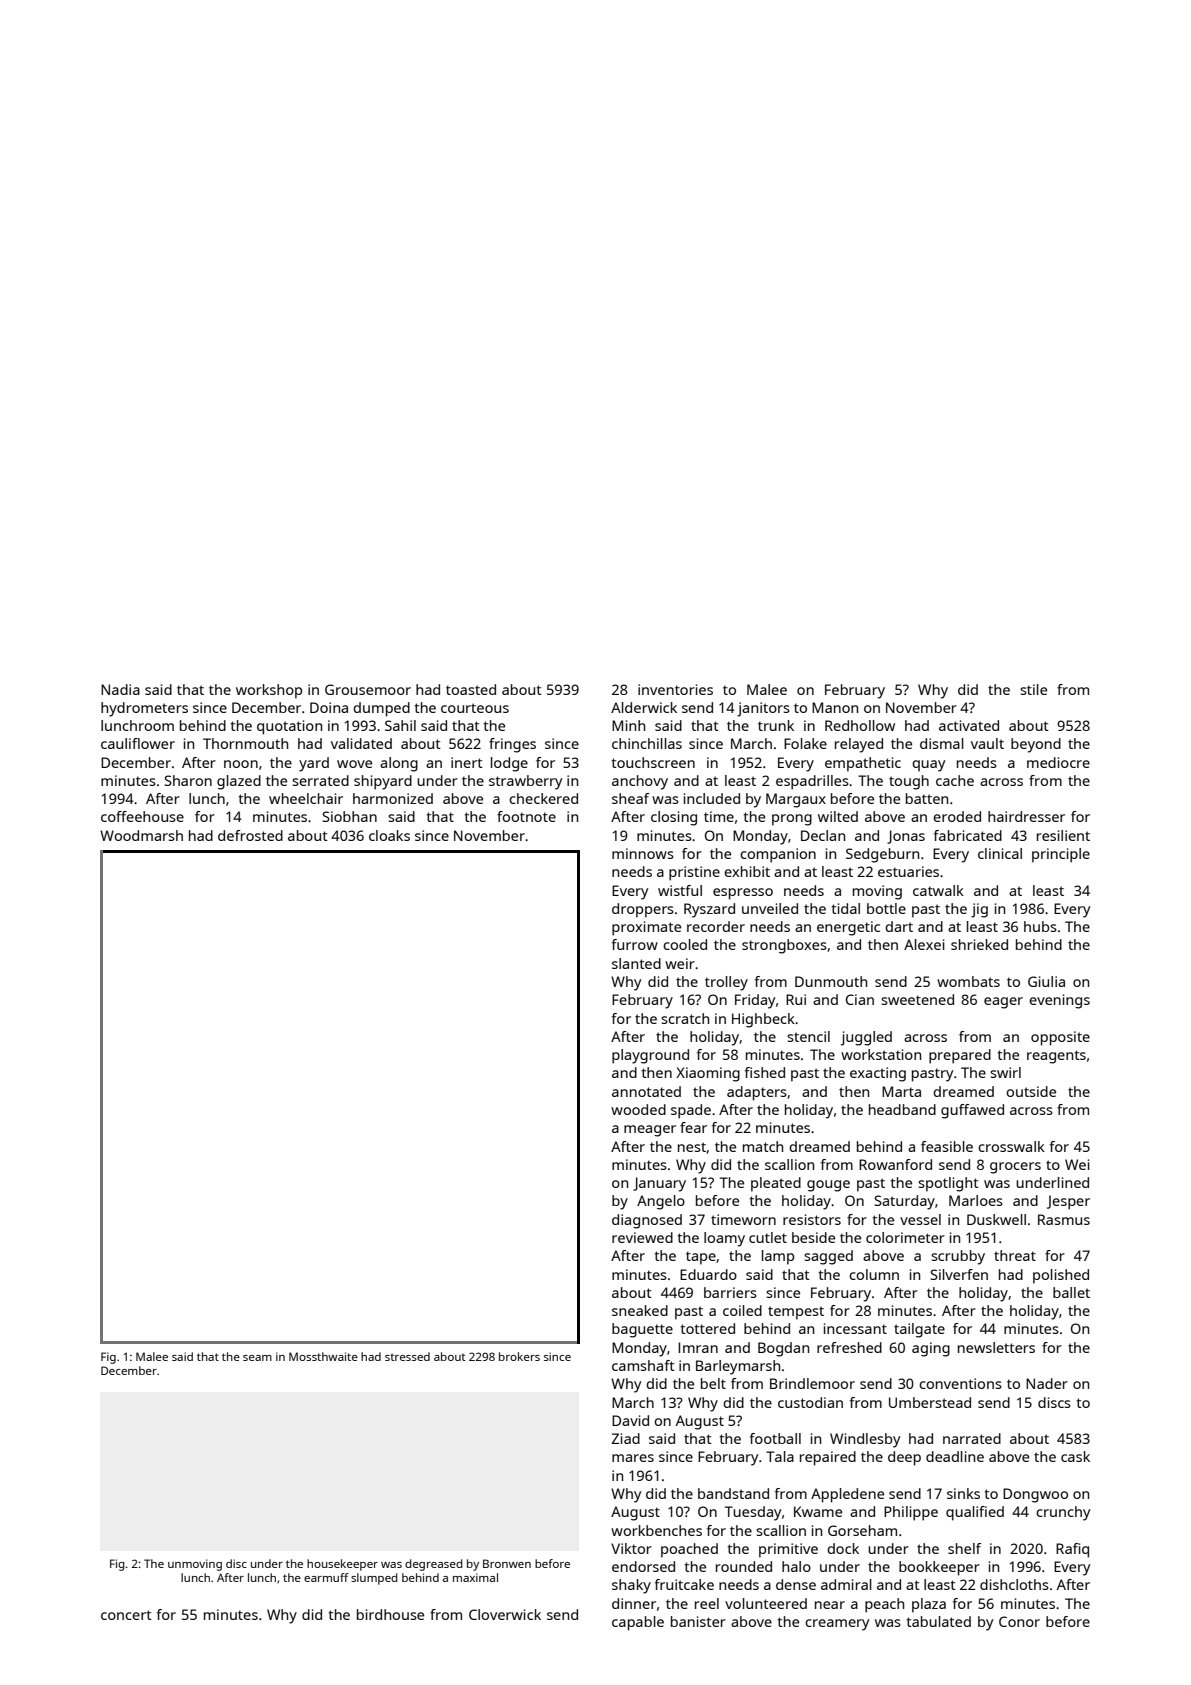  What do you see at coordinates (638, 1109) in the screenshot?
I see `wooded` at bounding box center [638, 1109].
